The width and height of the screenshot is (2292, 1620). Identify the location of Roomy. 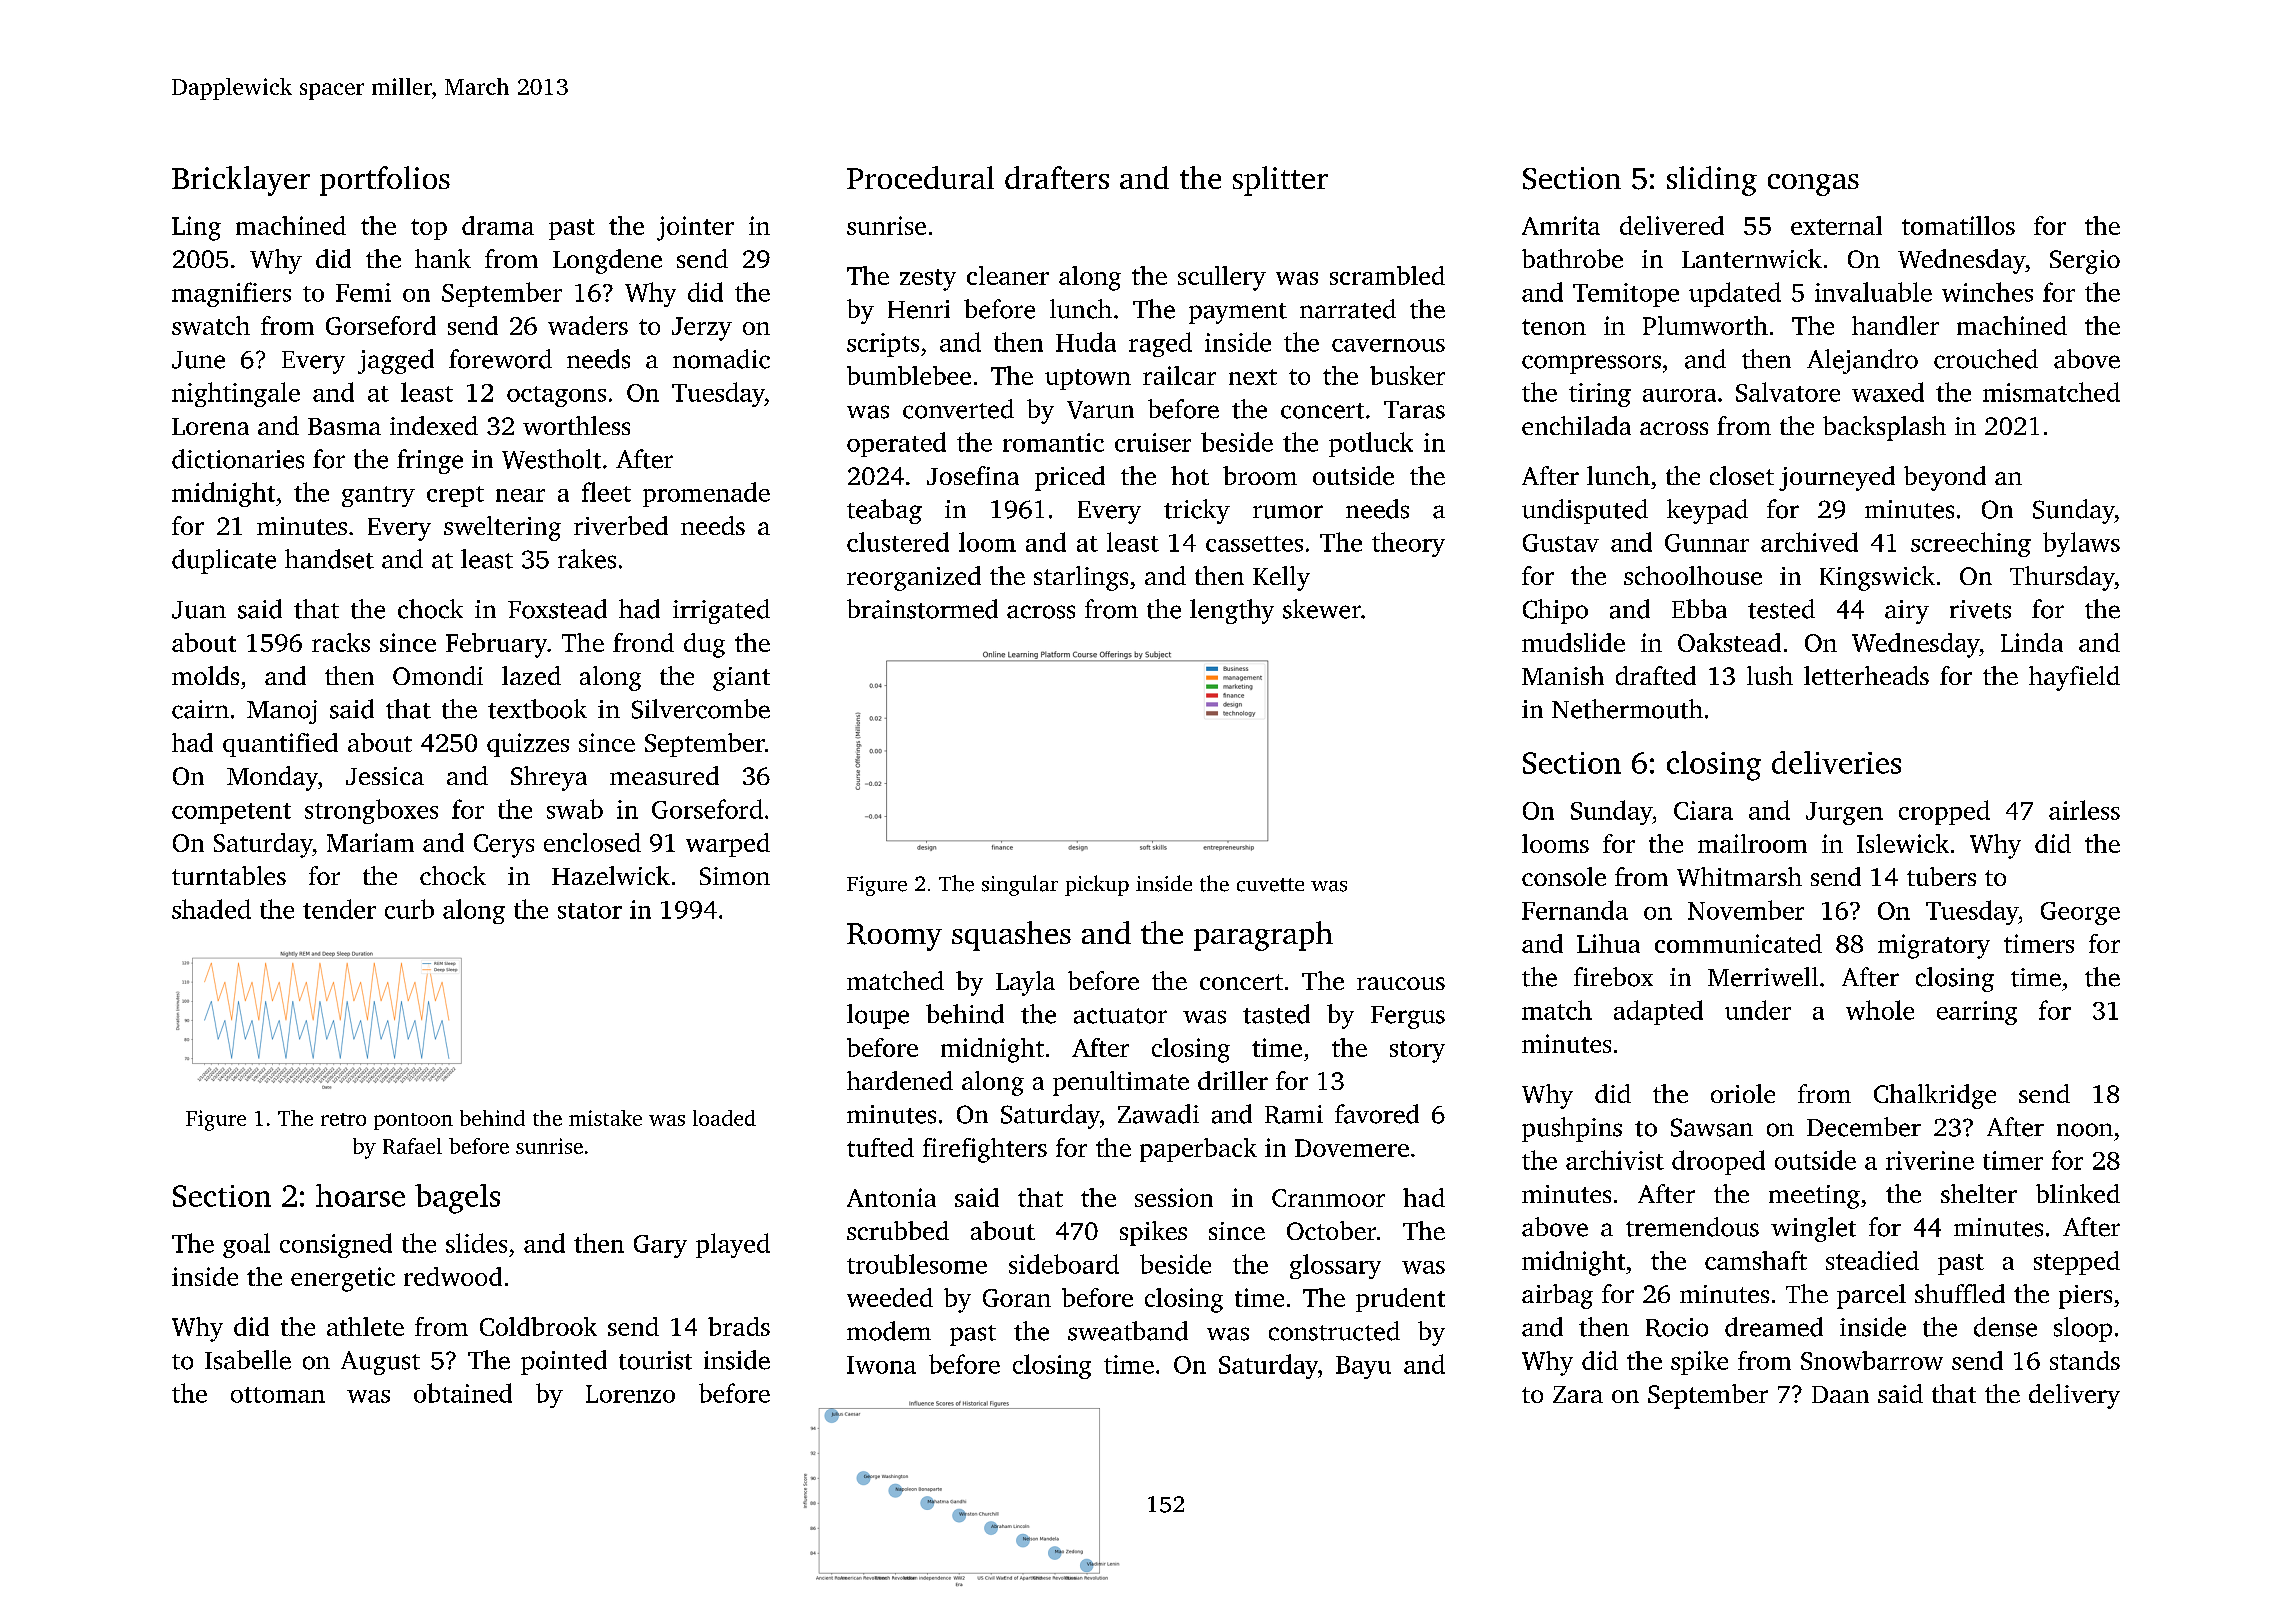
(894, 937).
